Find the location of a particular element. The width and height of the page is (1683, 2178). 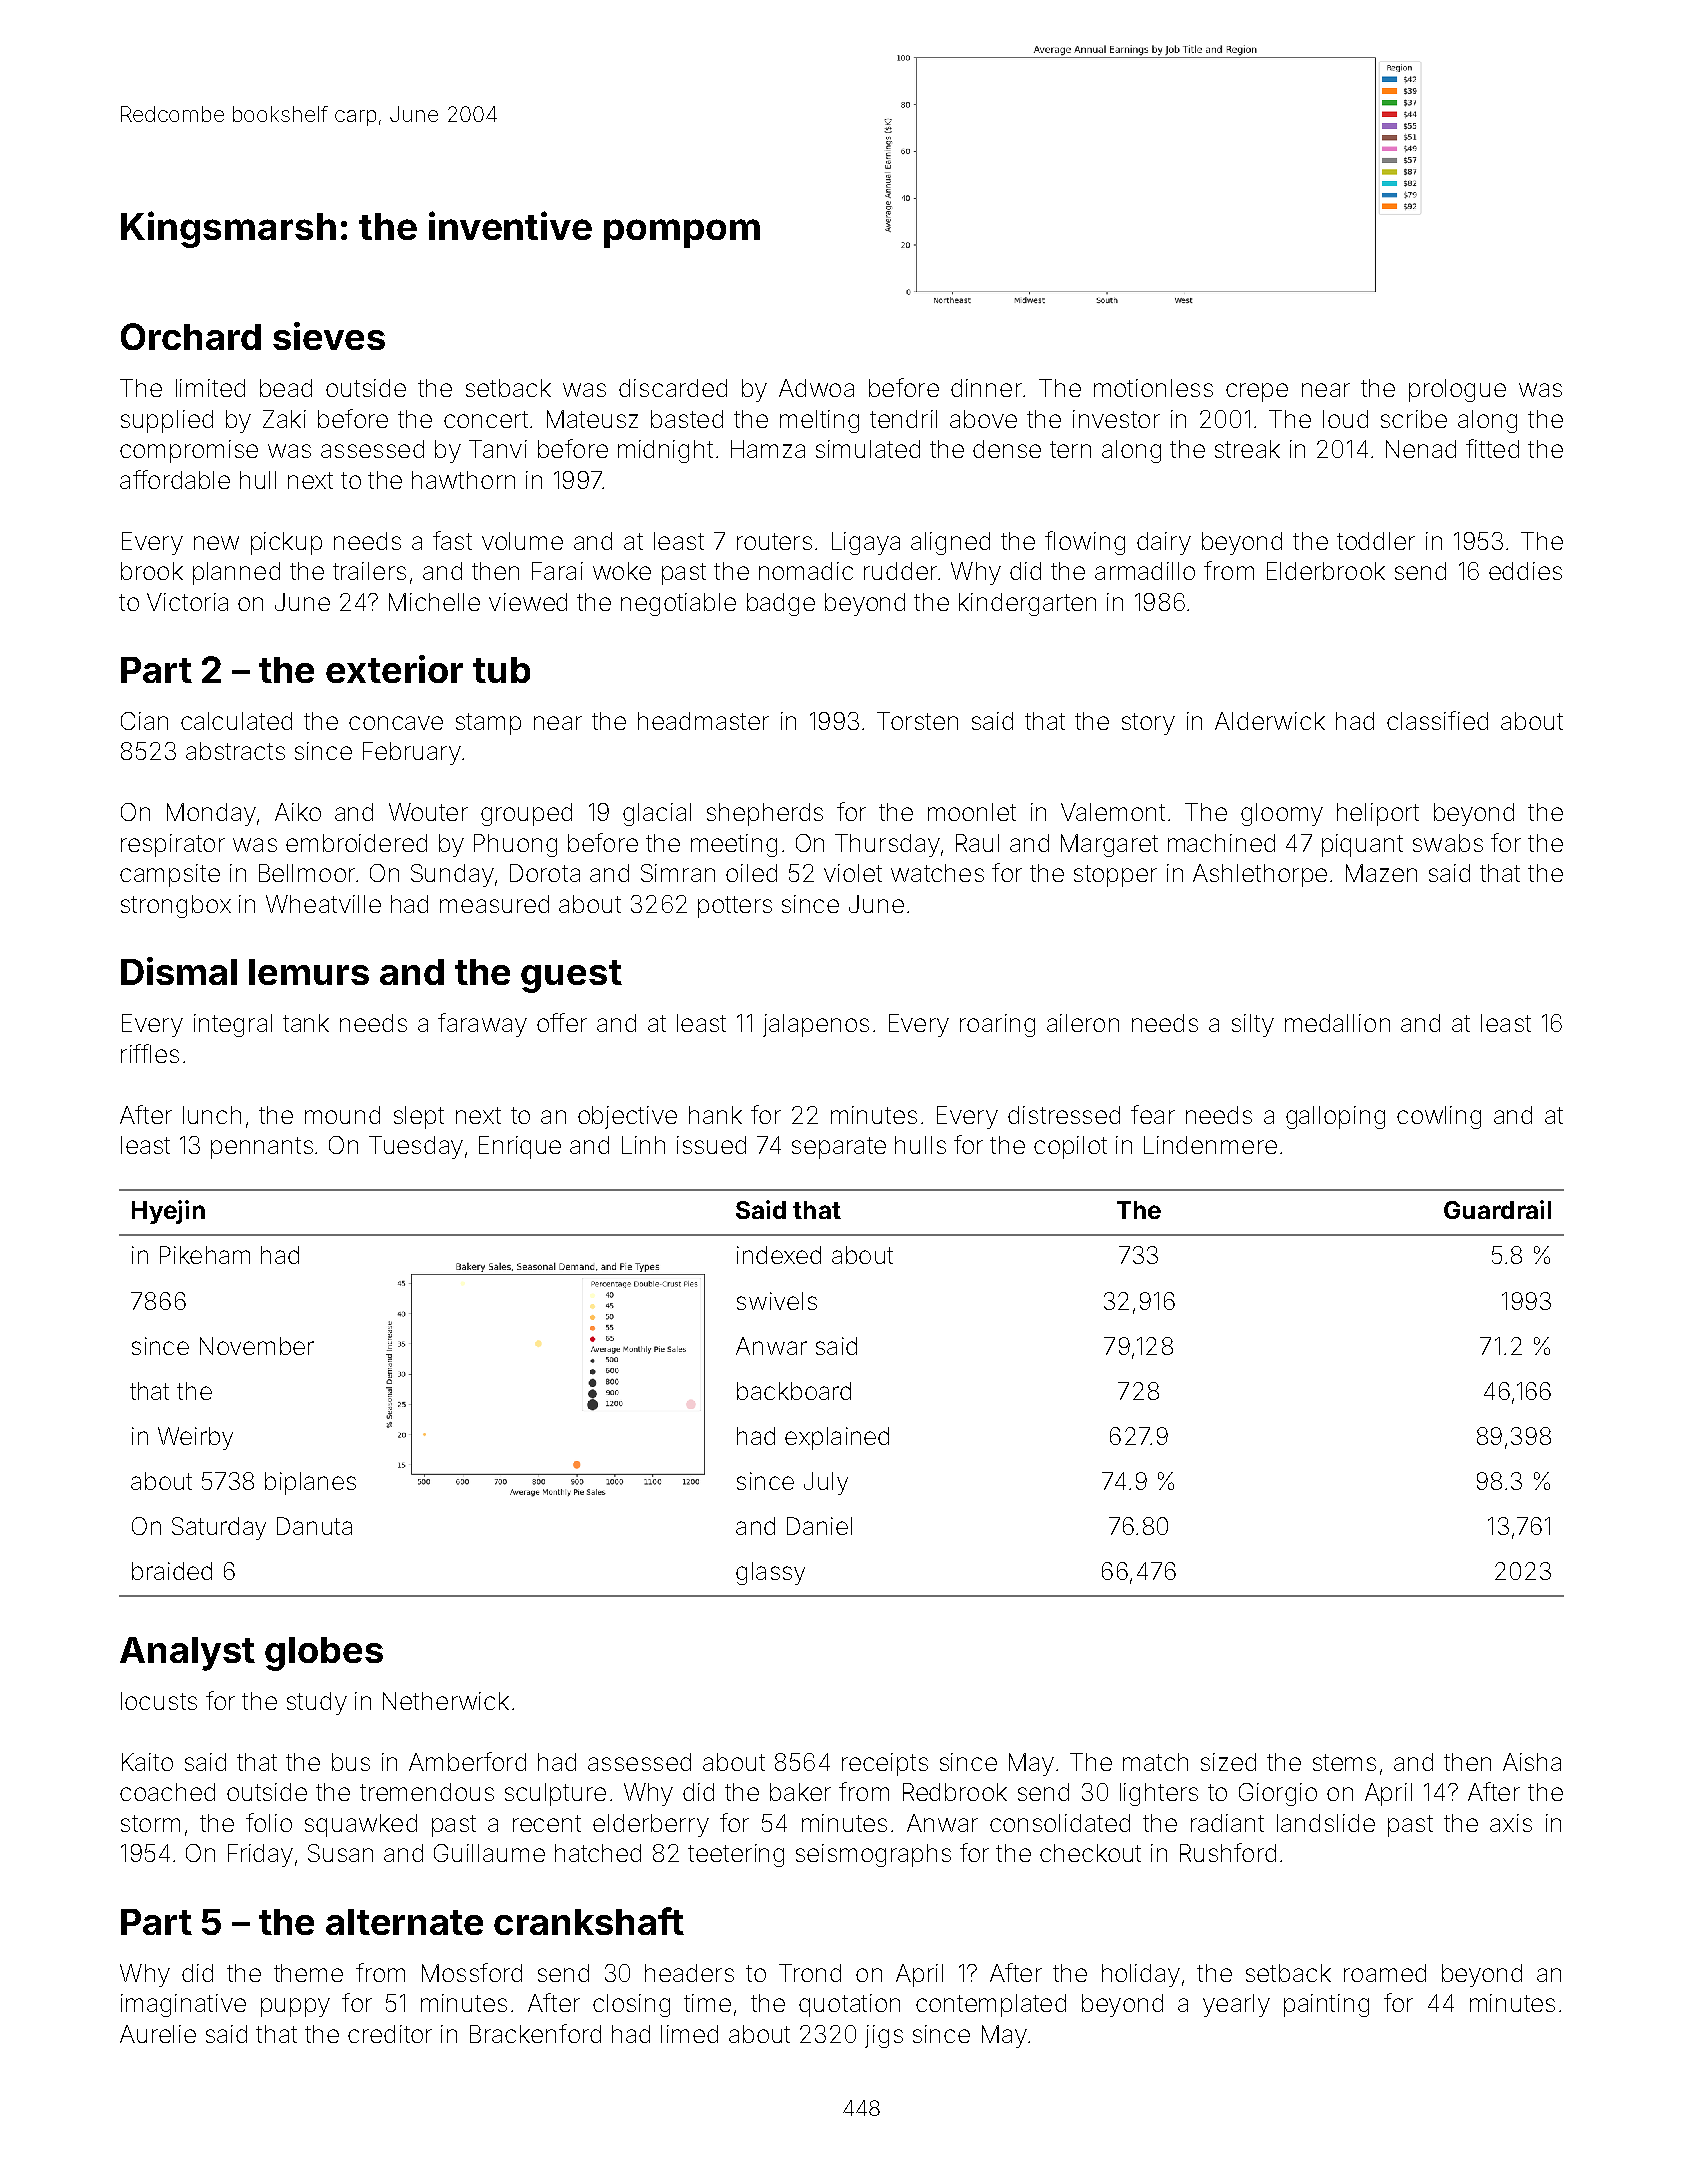

Daniel is located at coordinates (819, 1526).
